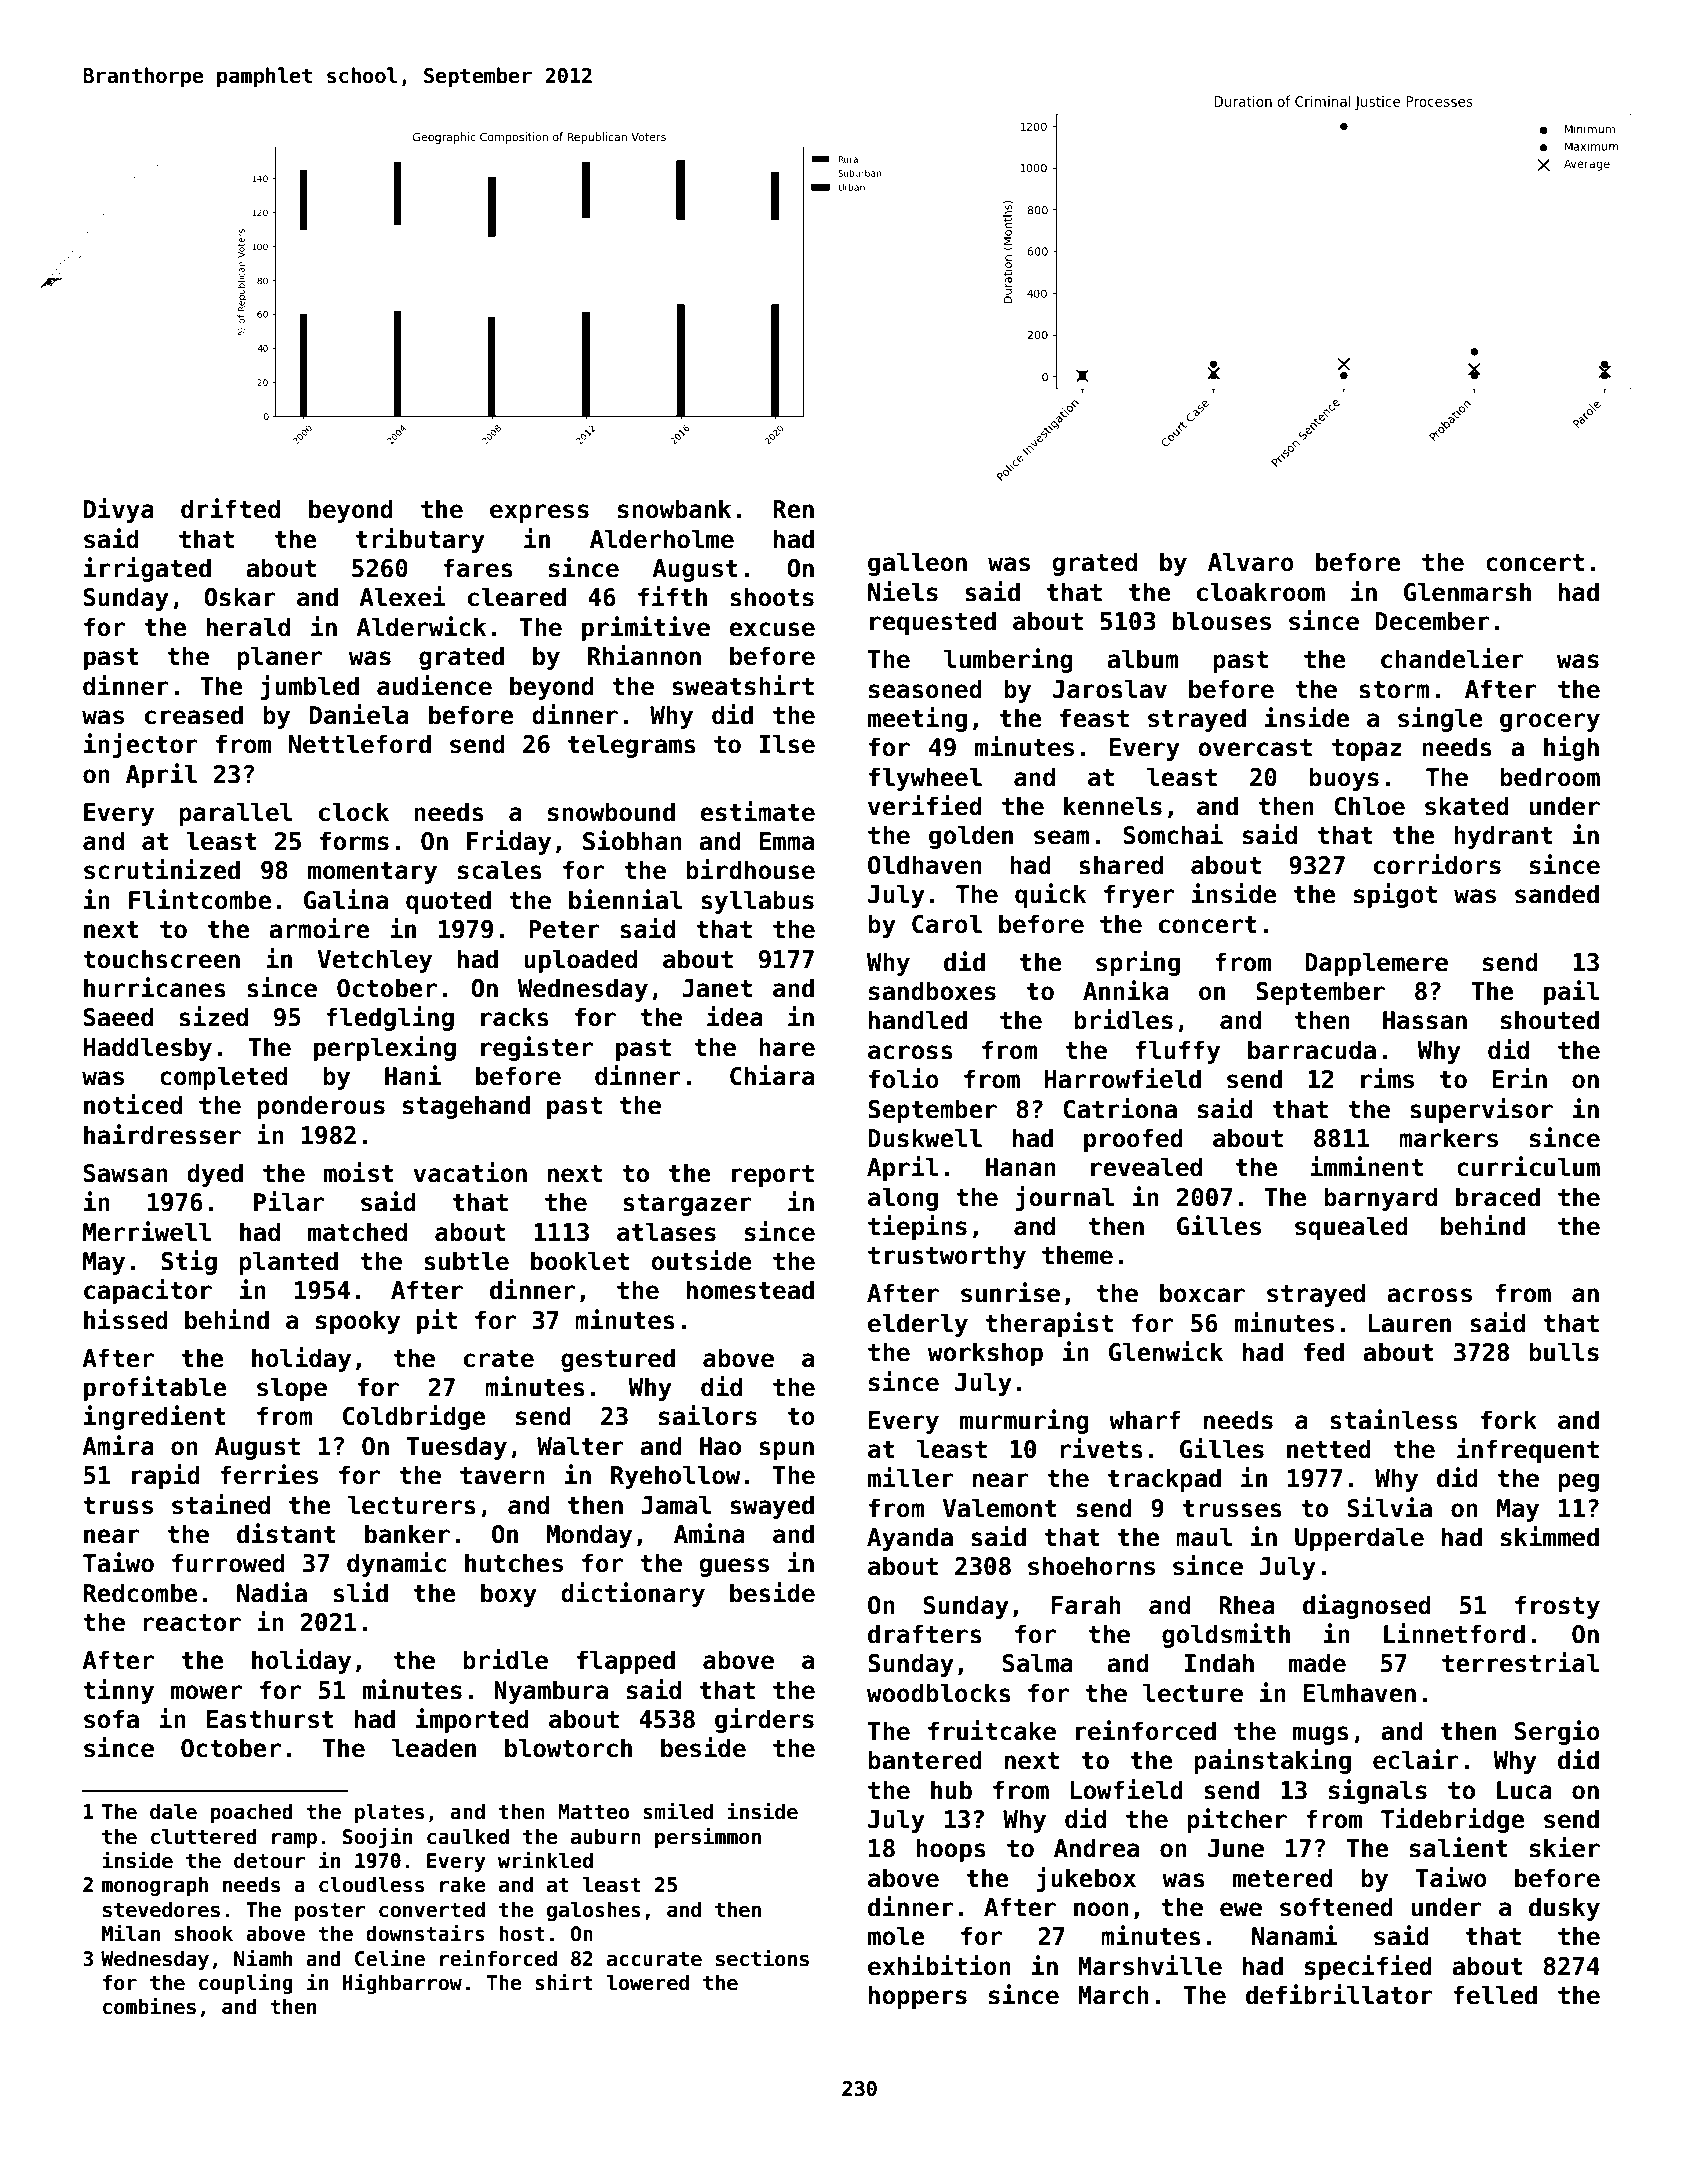 Image resolution: width=1683 pixels, height=2178 pixels. I want to click on eclair, so click(1416, 1759).
